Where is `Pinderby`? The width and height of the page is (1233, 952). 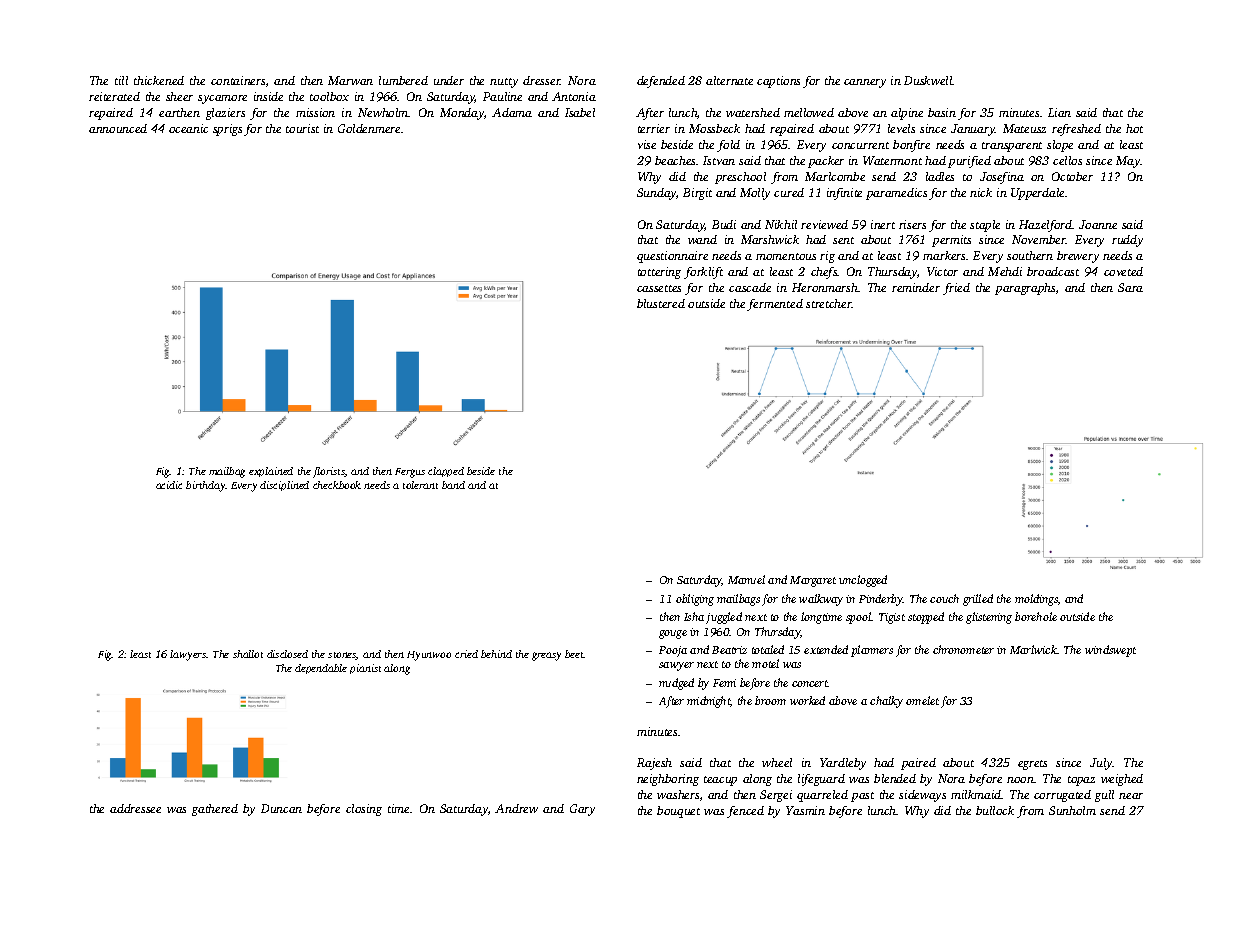 Pinderby is located at coordinates (881, 600).
